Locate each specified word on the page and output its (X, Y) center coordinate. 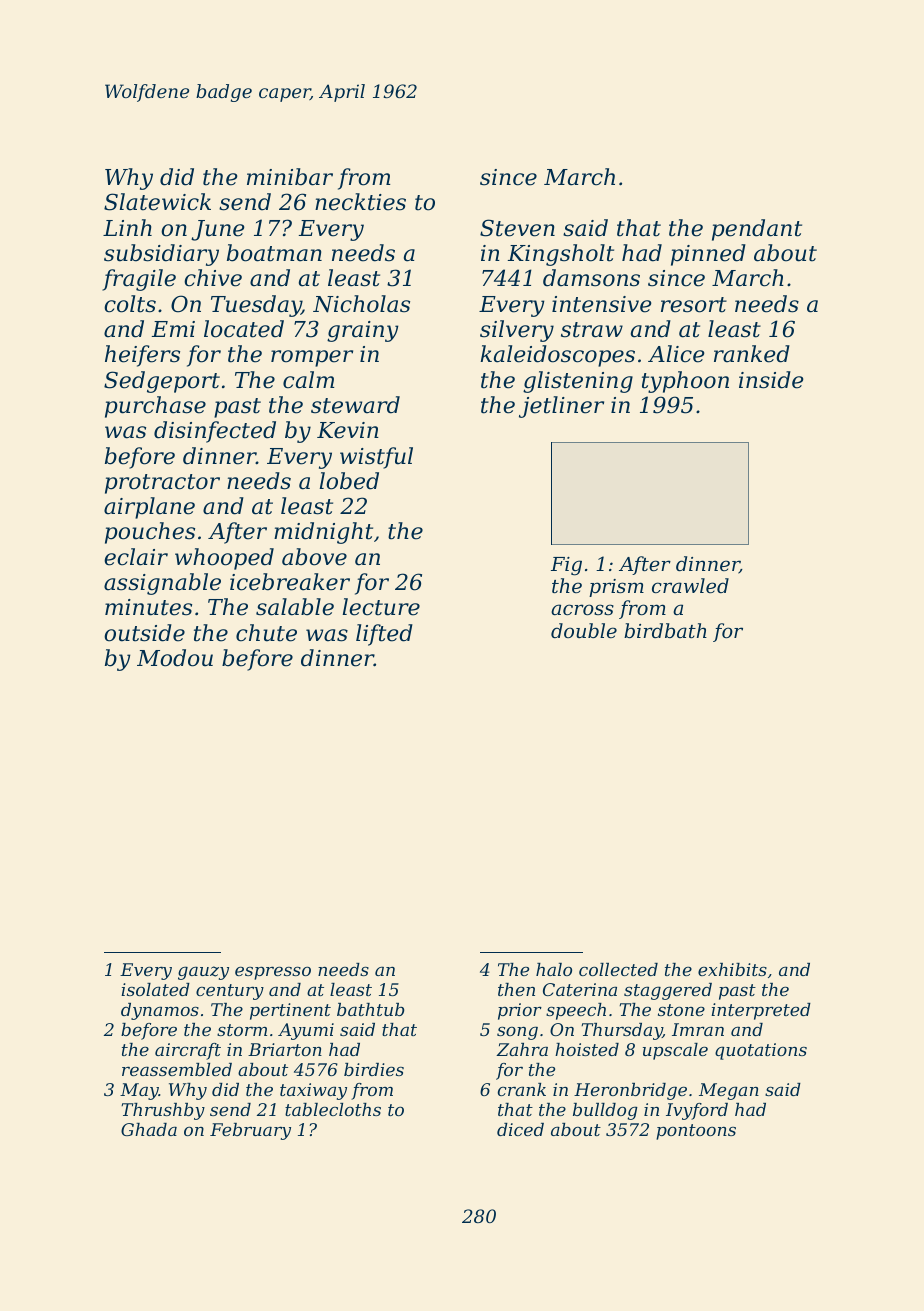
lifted (384, 635)
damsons (591, 278)
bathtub (370, 1009)
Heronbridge (630, 1091)
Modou (175, 658)
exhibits (732, 969)
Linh (127, 227)
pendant (757, 230)
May (139, 1091)
